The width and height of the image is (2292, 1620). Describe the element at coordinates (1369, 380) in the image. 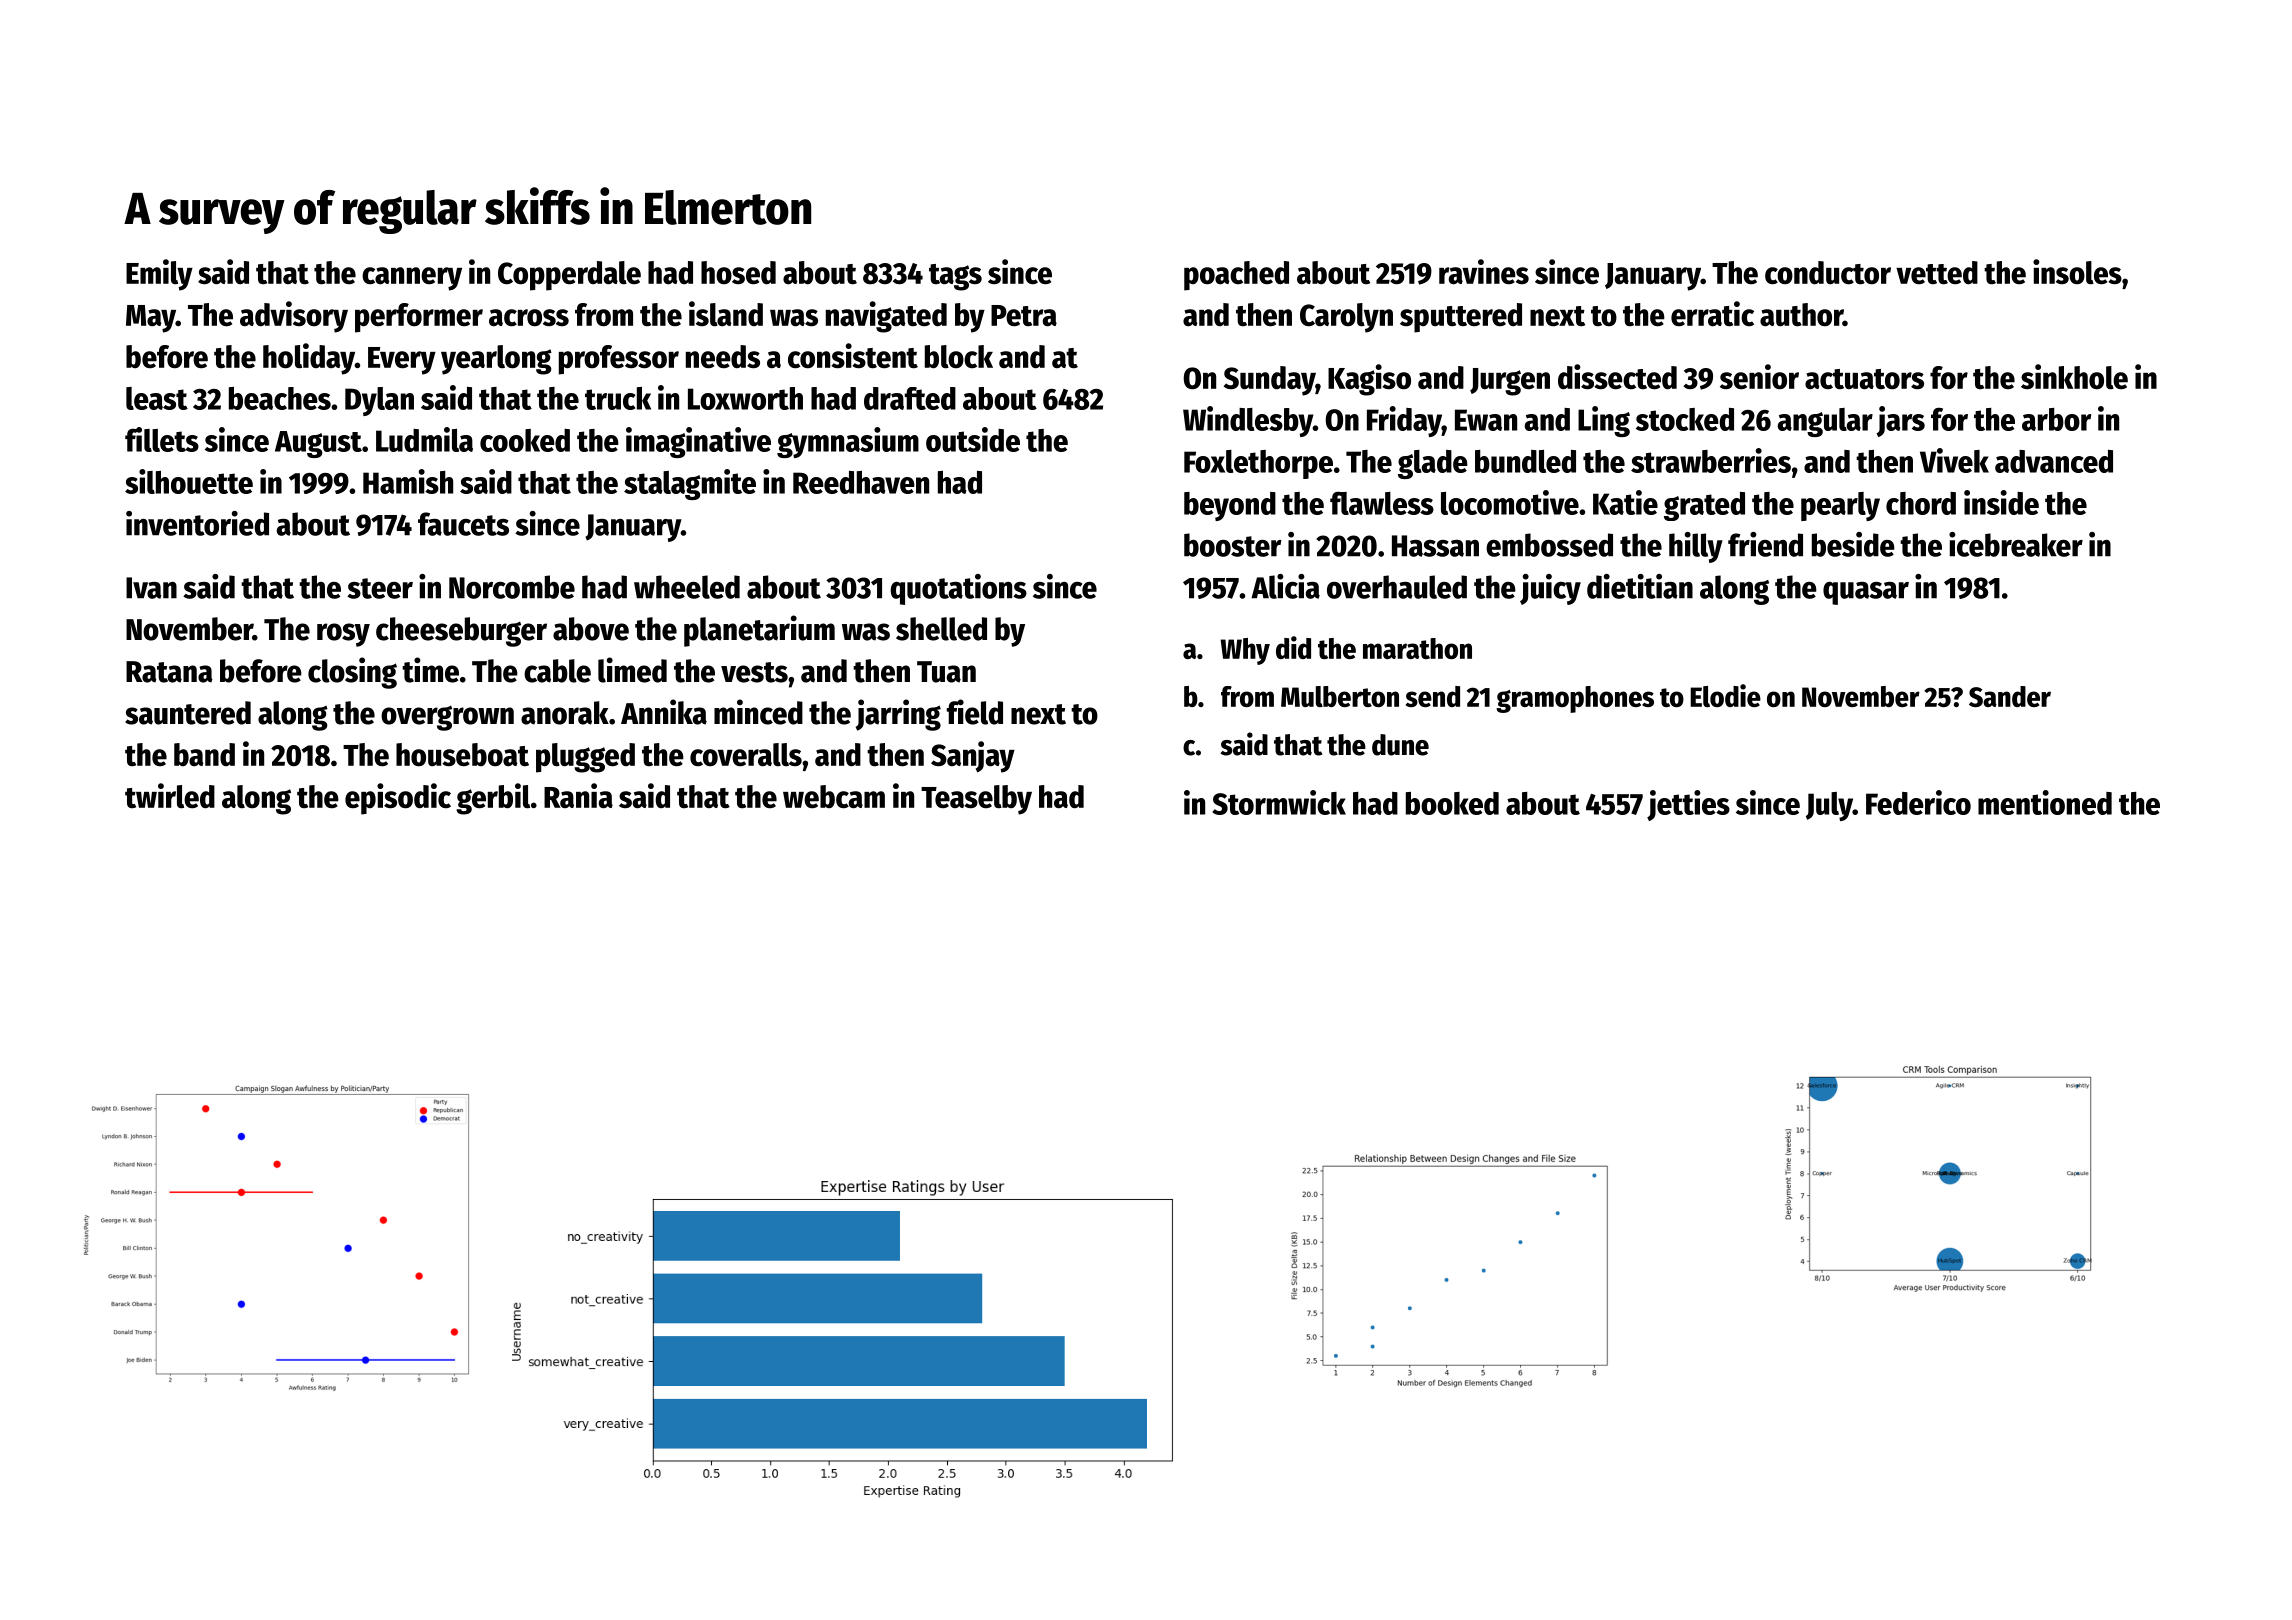

I see `Kagiso` at that location.
